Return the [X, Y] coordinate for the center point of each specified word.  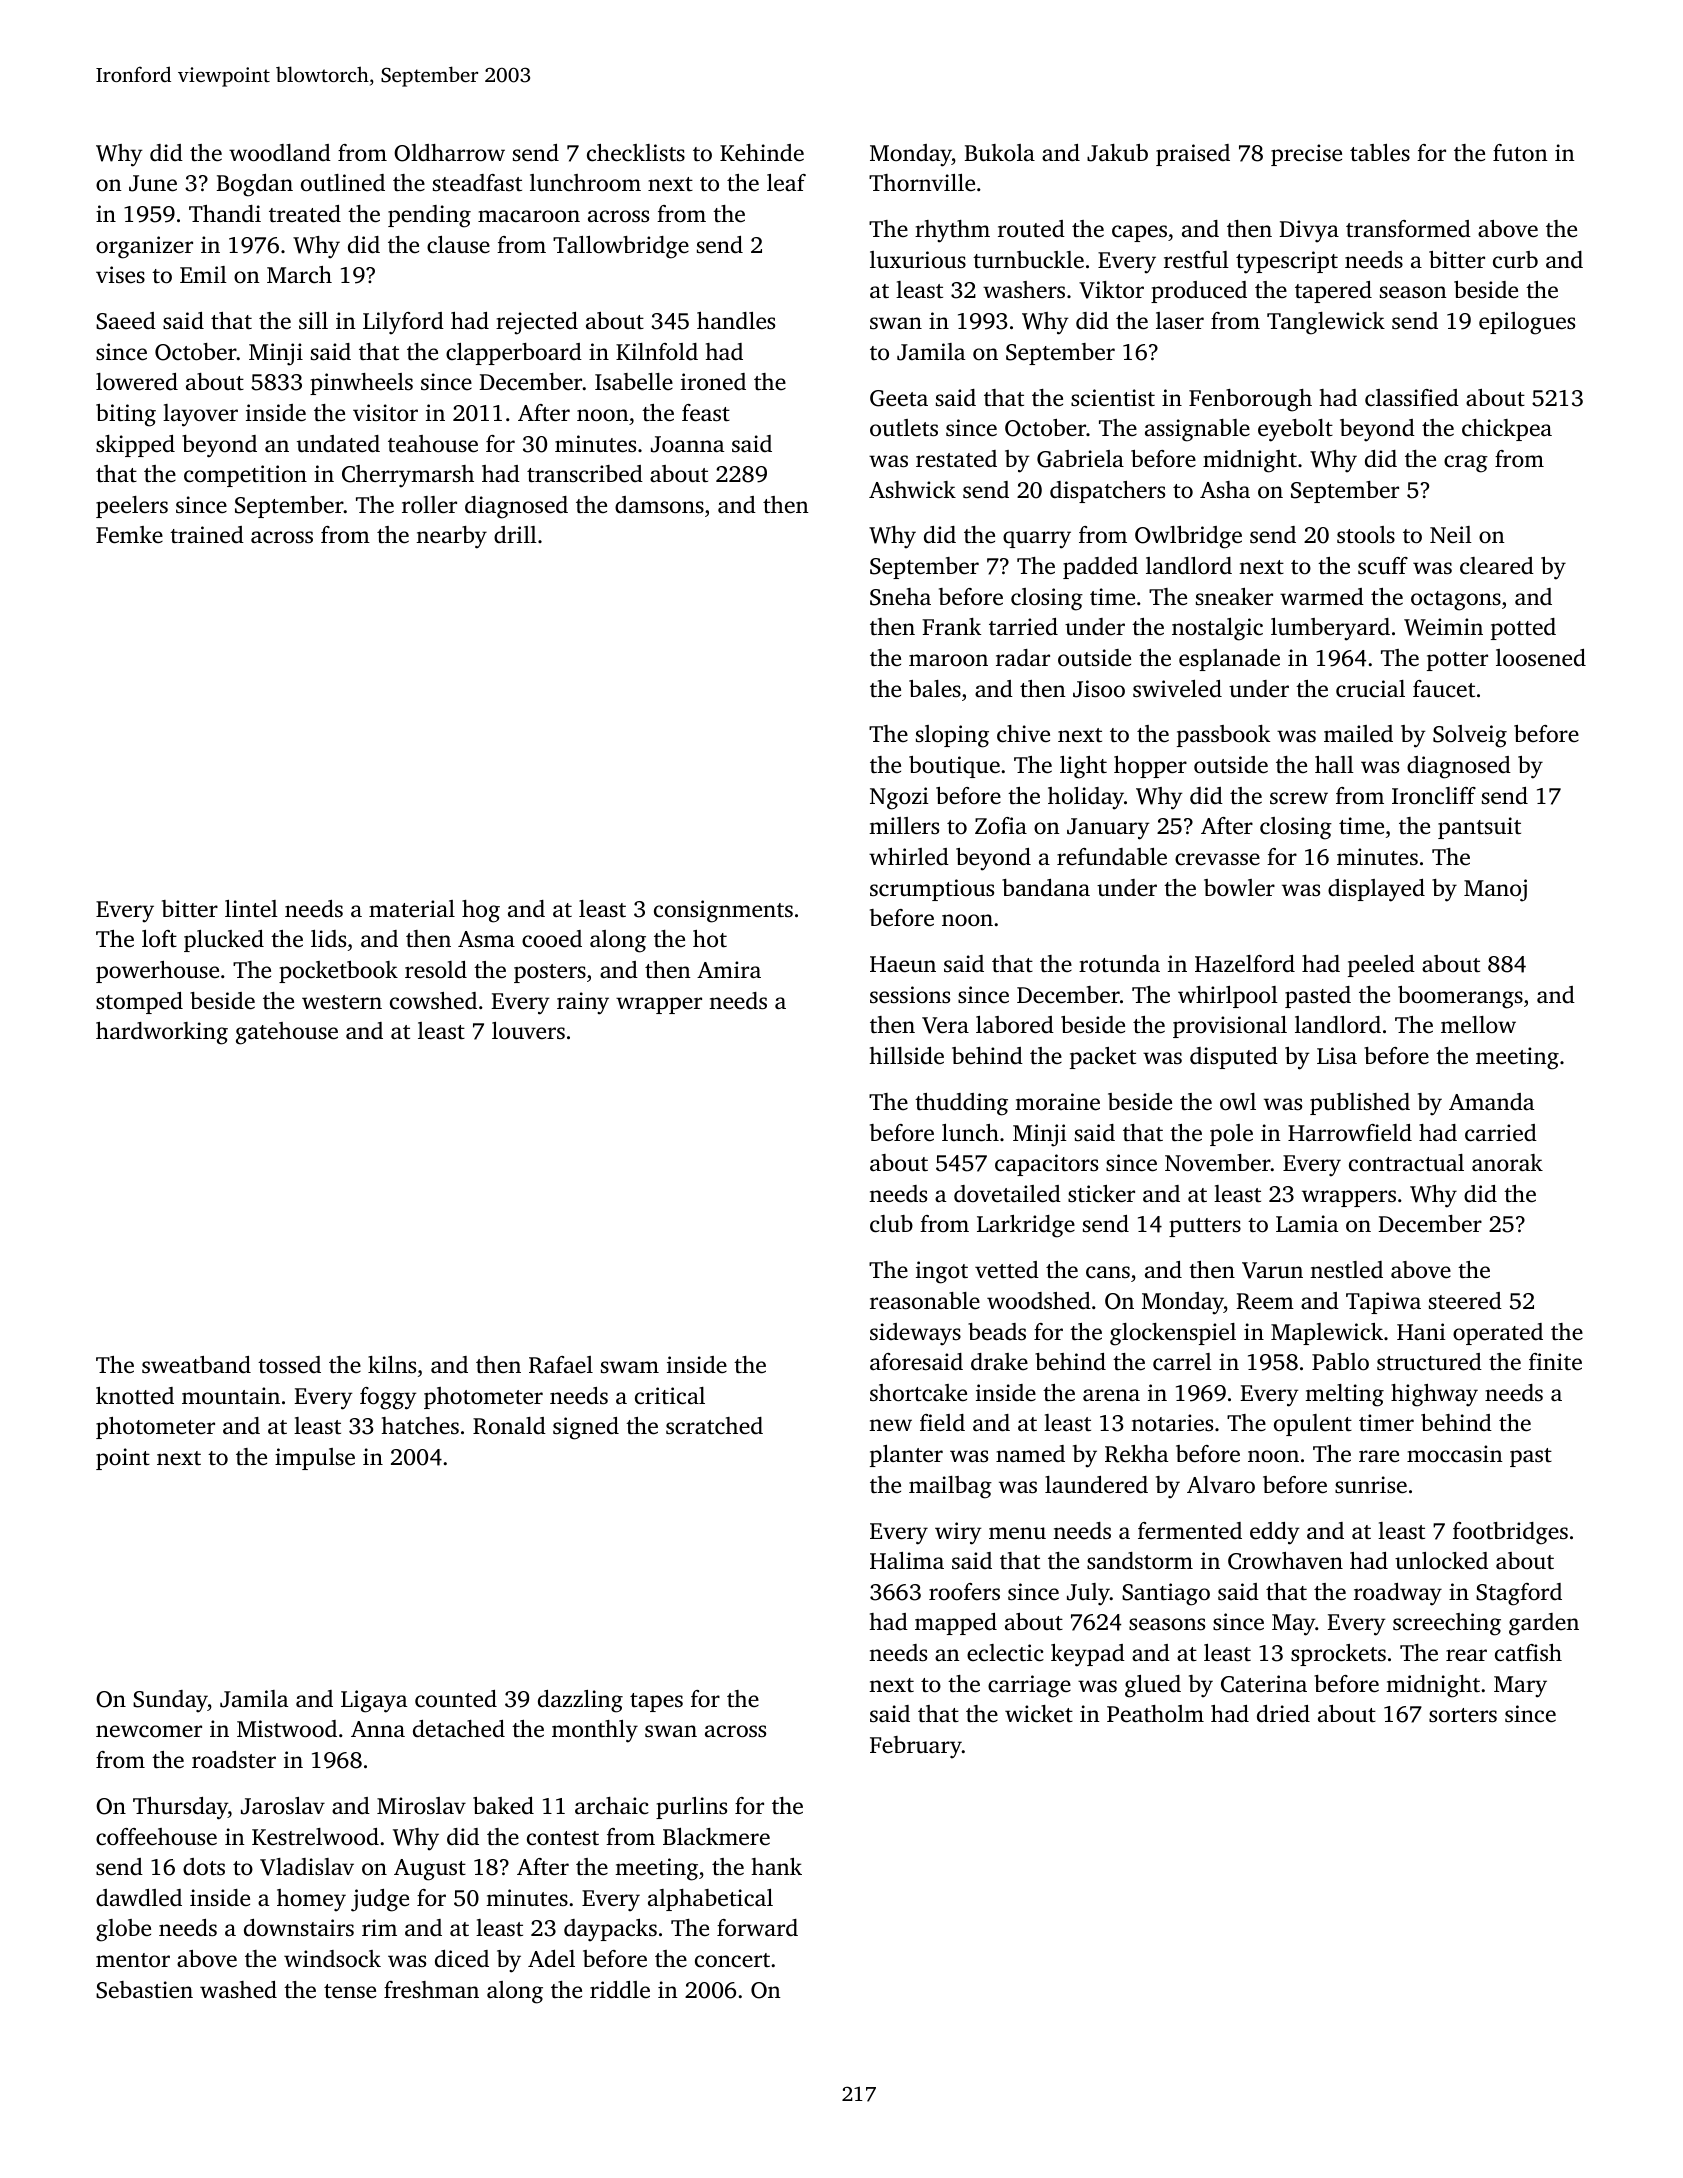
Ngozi [899, 798]
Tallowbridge [621, 247]
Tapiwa [1383, 1303]
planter [906, 1456]
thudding [961, 1104]
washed [238, 1989]
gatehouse [287, 1033]
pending [429, 216]
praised [1193, 155]
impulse [315, 1459]
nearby [451, 537]
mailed [1358, 734]
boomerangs [1460, 997]
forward [757, 1928]
